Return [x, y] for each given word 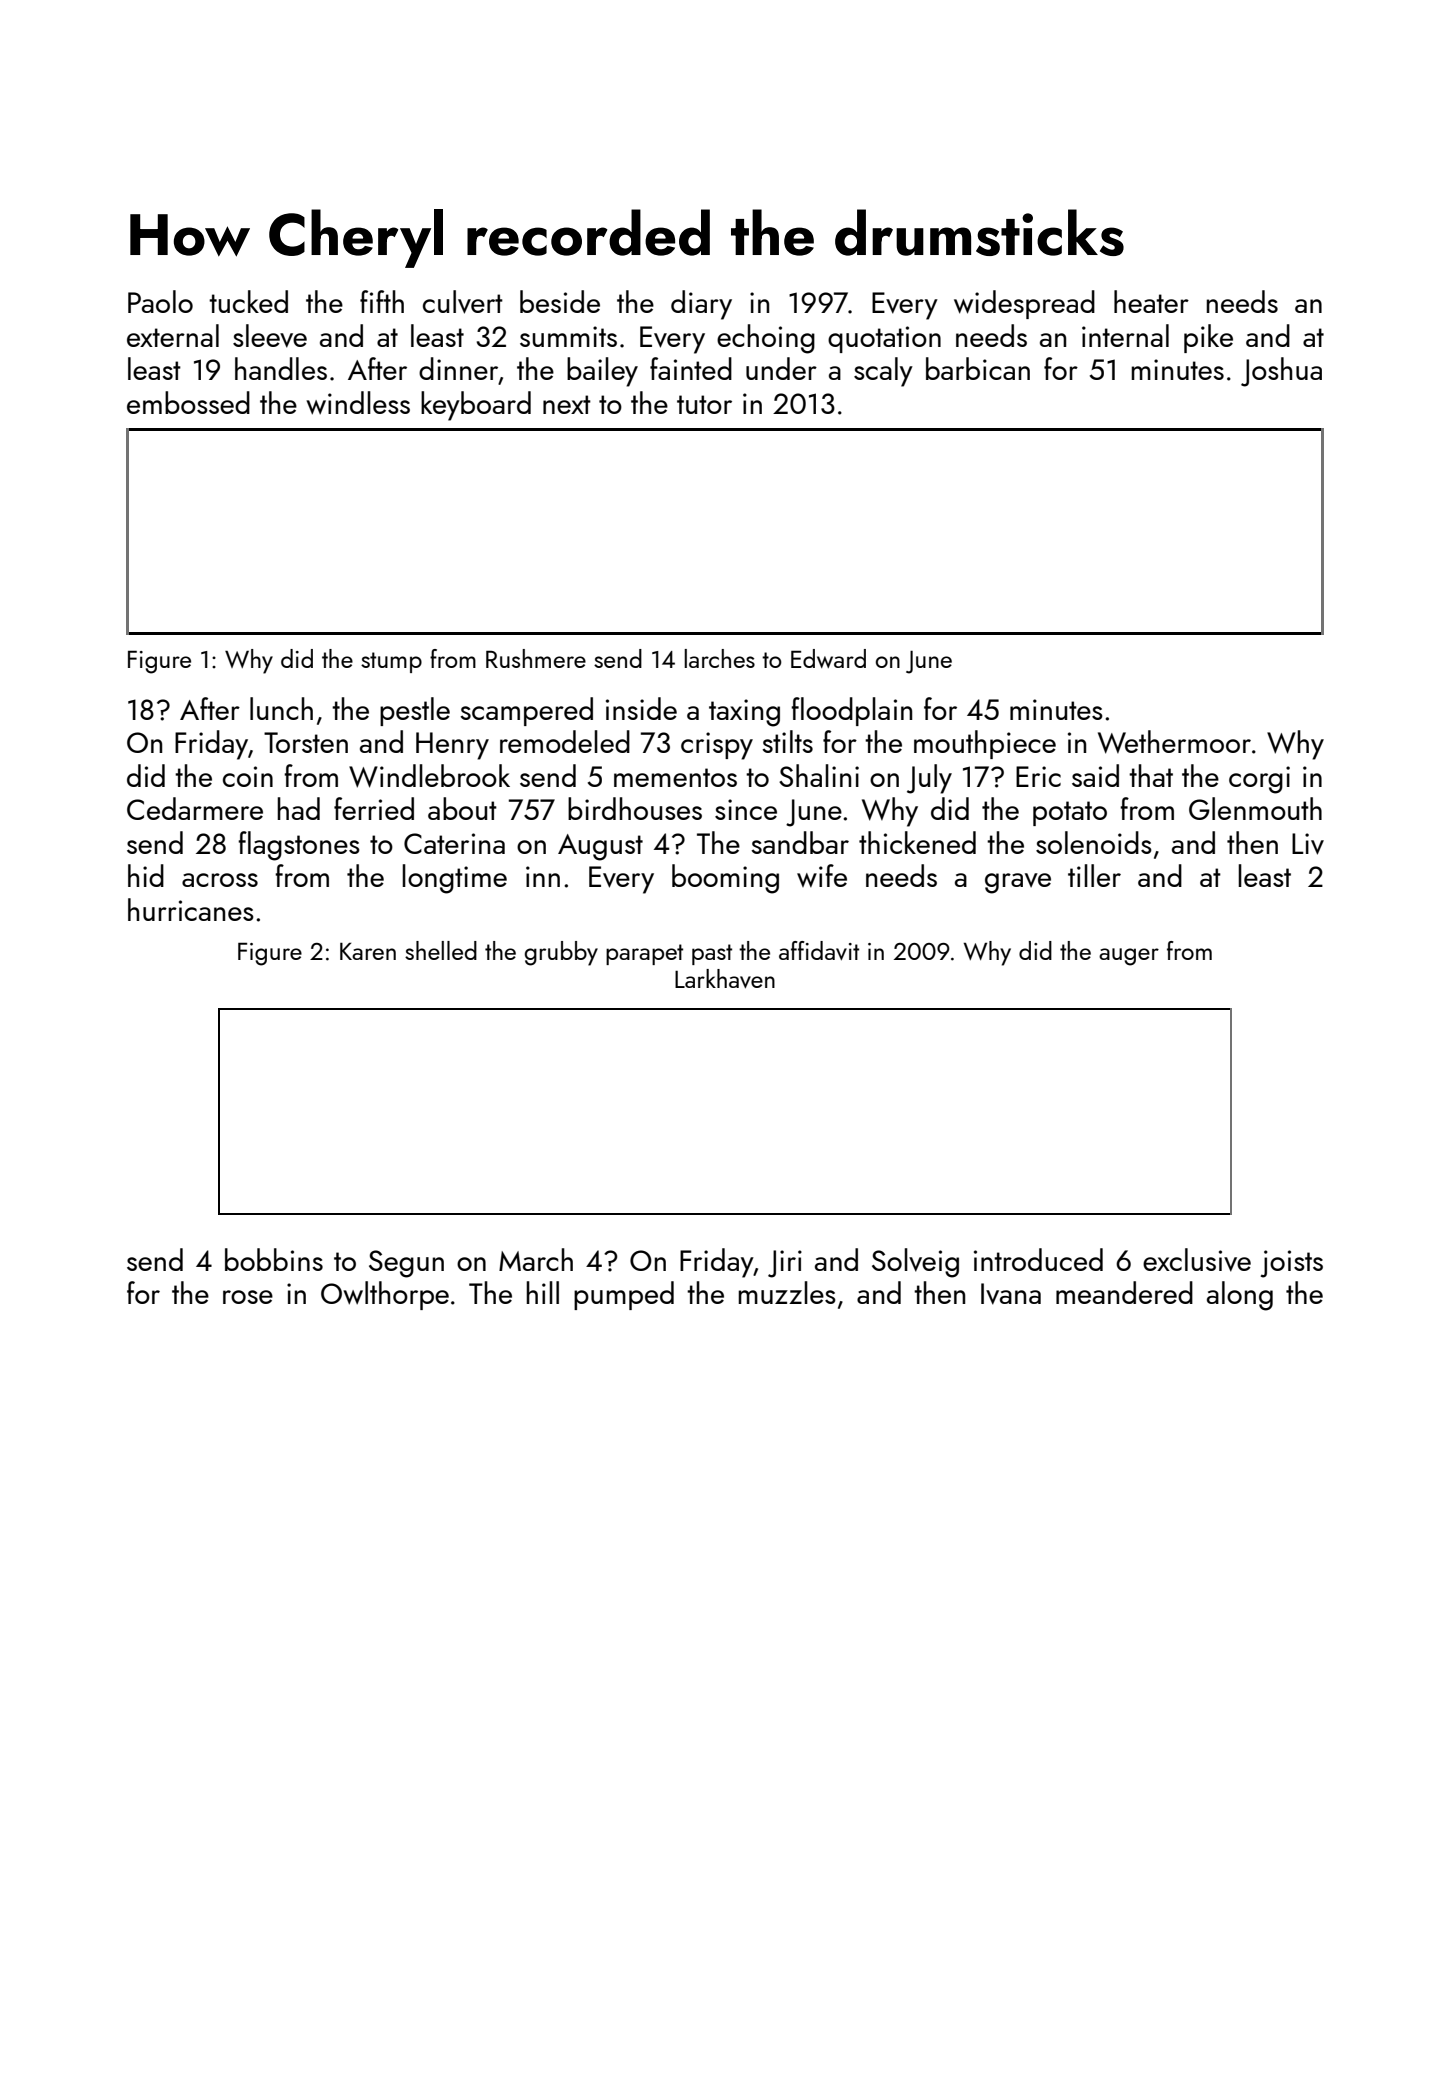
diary [701, 305]
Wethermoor [1174, 742]
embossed [188, 402]
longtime [455, 879]
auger [1129, 957]
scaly [883, 372]
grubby [561, 953]
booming [725, 879]
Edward [828, 658]
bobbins [274, 1259]
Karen [368, 951]
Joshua [1281, 372]
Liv [1308, 844]
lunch [281, 708]
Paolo [160, 301]
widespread [1024, 304]
